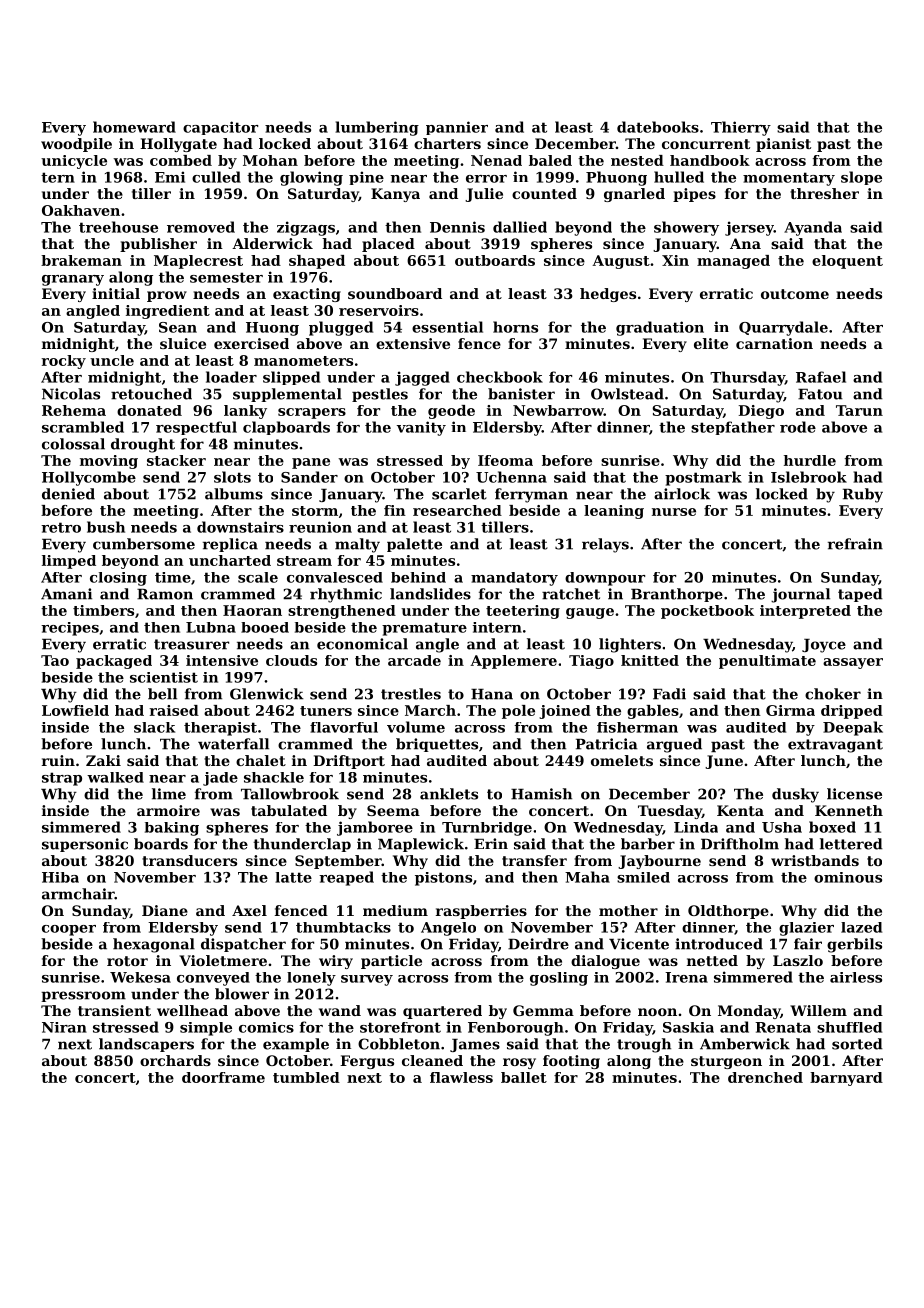 Image resolution: width=924 pixels, height=1308 pixels. Describe the element at coordinates (75, 710) in the document. I see `Lowfield` at that location.
